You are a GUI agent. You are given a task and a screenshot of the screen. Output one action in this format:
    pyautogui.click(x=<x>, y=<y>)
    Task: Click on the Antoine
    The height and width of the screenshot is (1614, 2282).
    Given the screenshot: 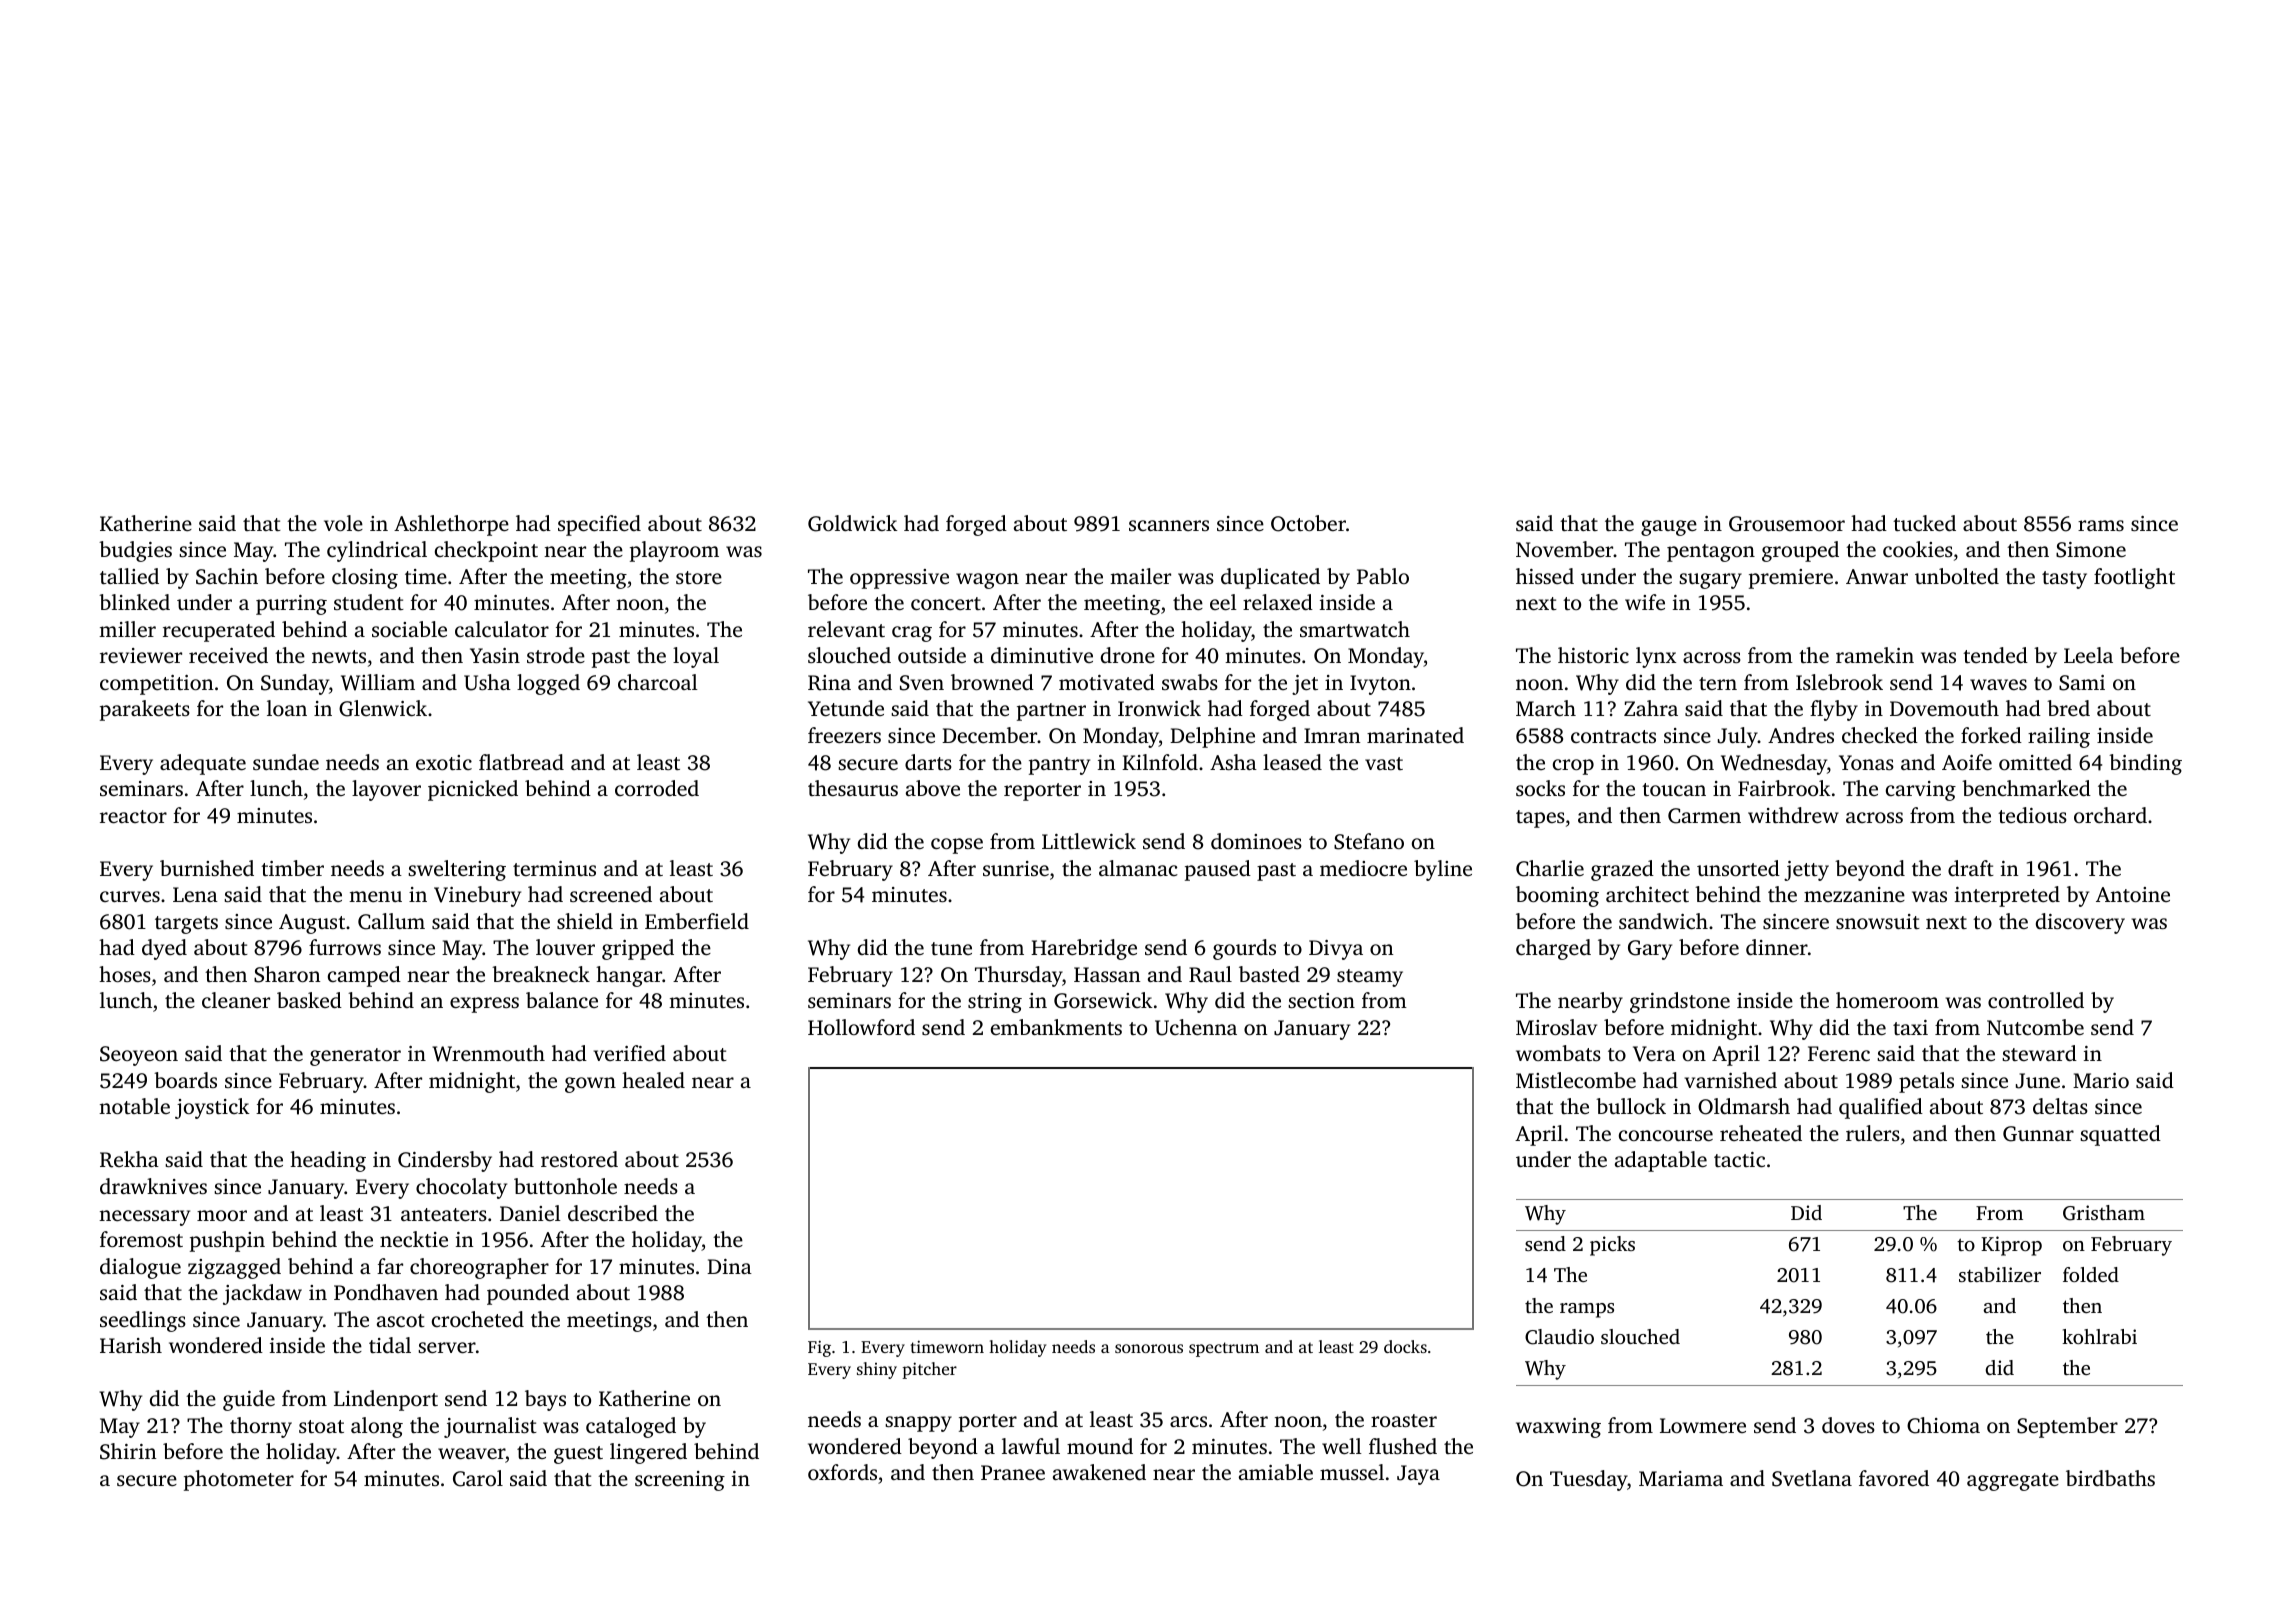 What is the action you would take?
    pyautogui.click(x=2133, y=894)
